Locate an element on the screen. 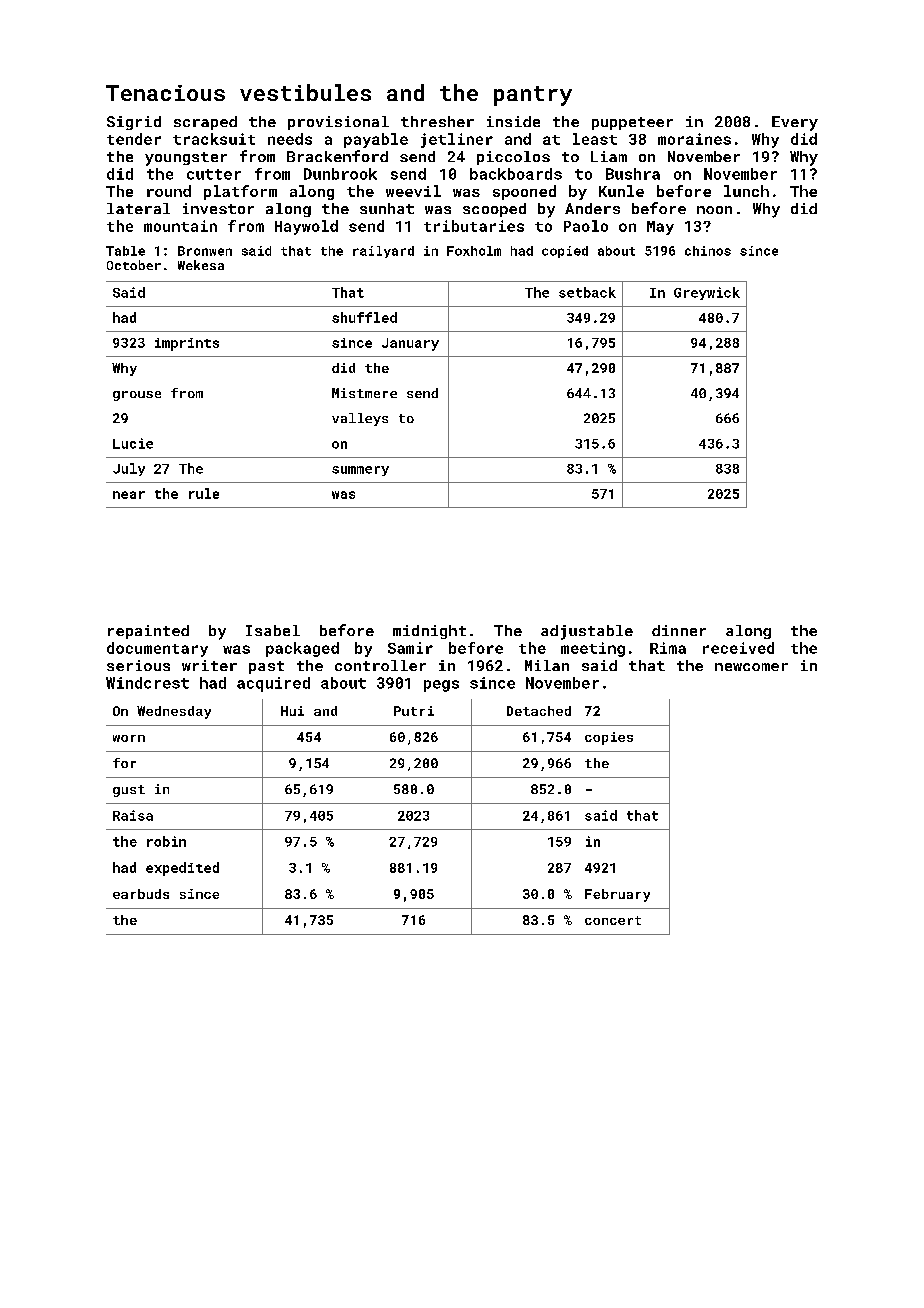  shuffled is located at coordinates (364, 317).
